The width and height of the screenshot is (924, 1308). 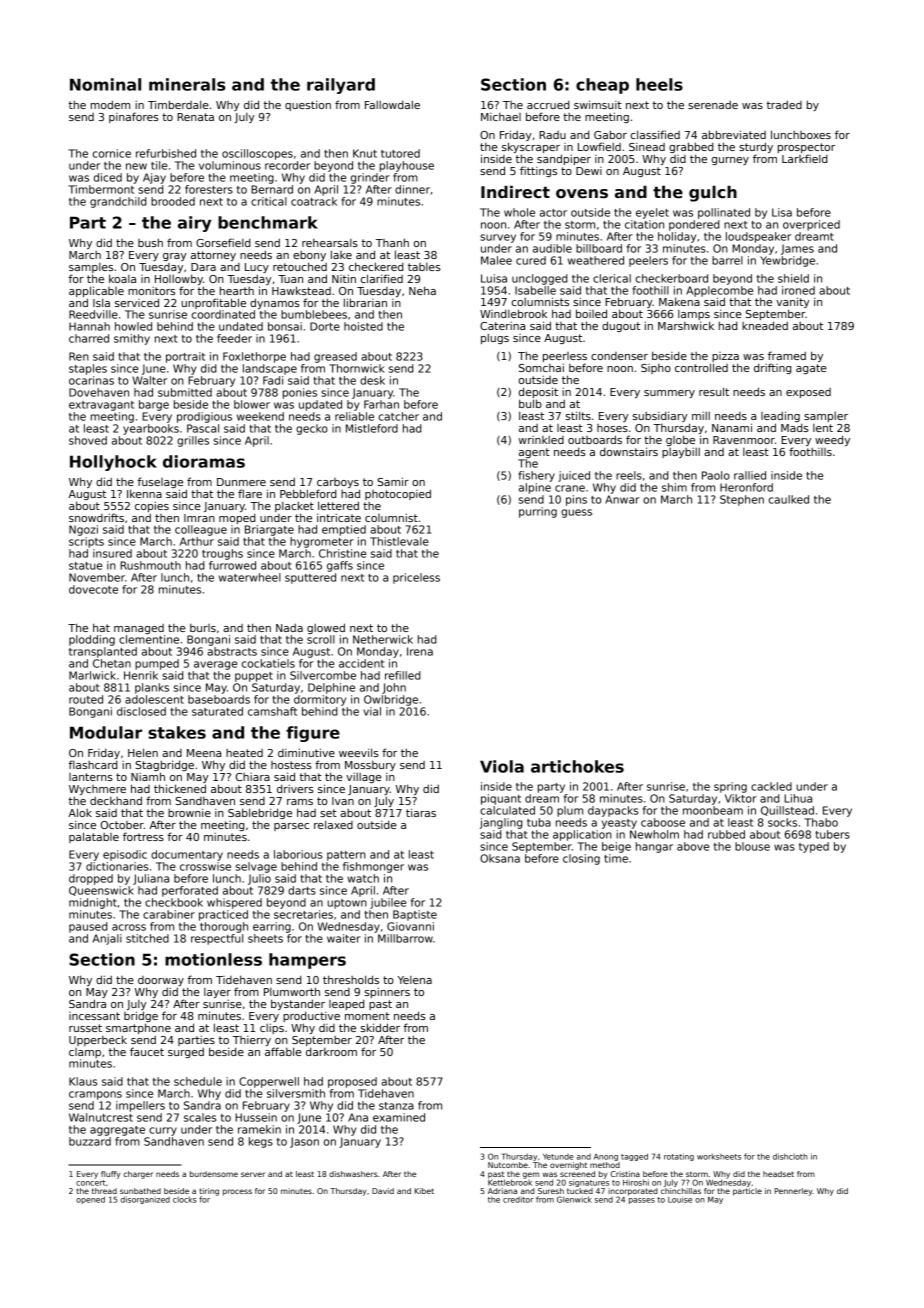 What do you see at coordinates (222, 554) in the screenshot?
I see `troughs` at bounding box center [222, 554].
